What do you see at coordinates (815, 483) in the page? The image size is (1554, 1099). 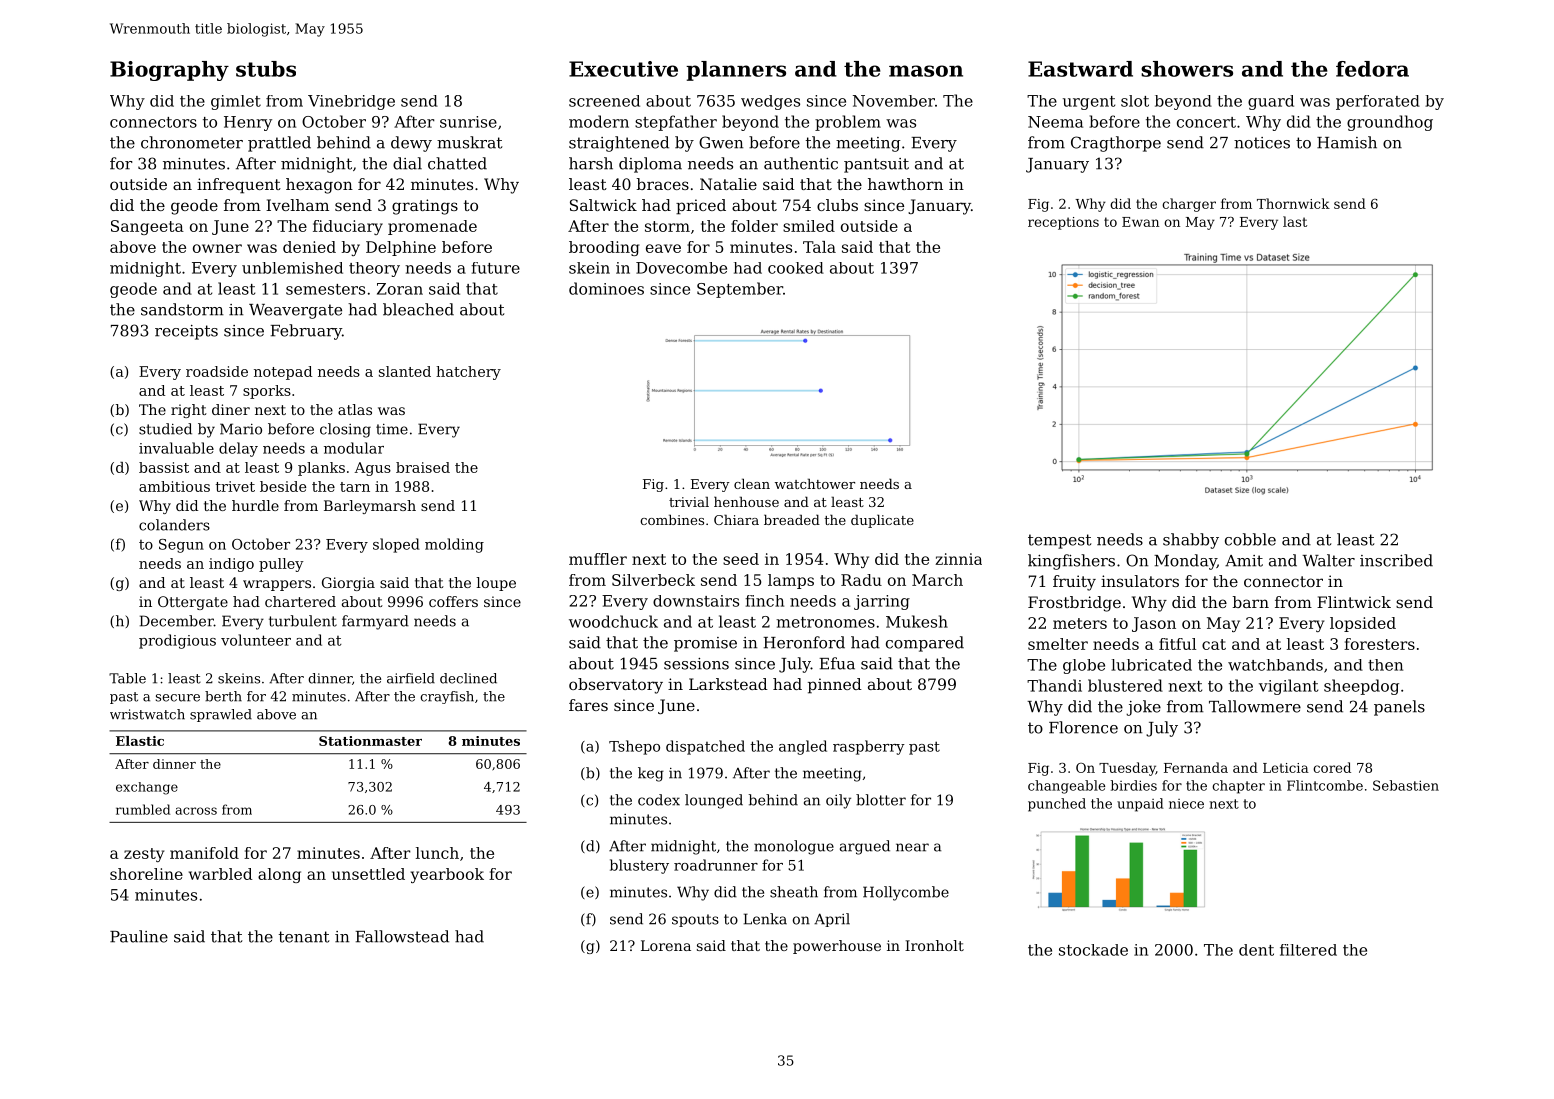 I see `watchtower` at bounding box center [815, 483].
